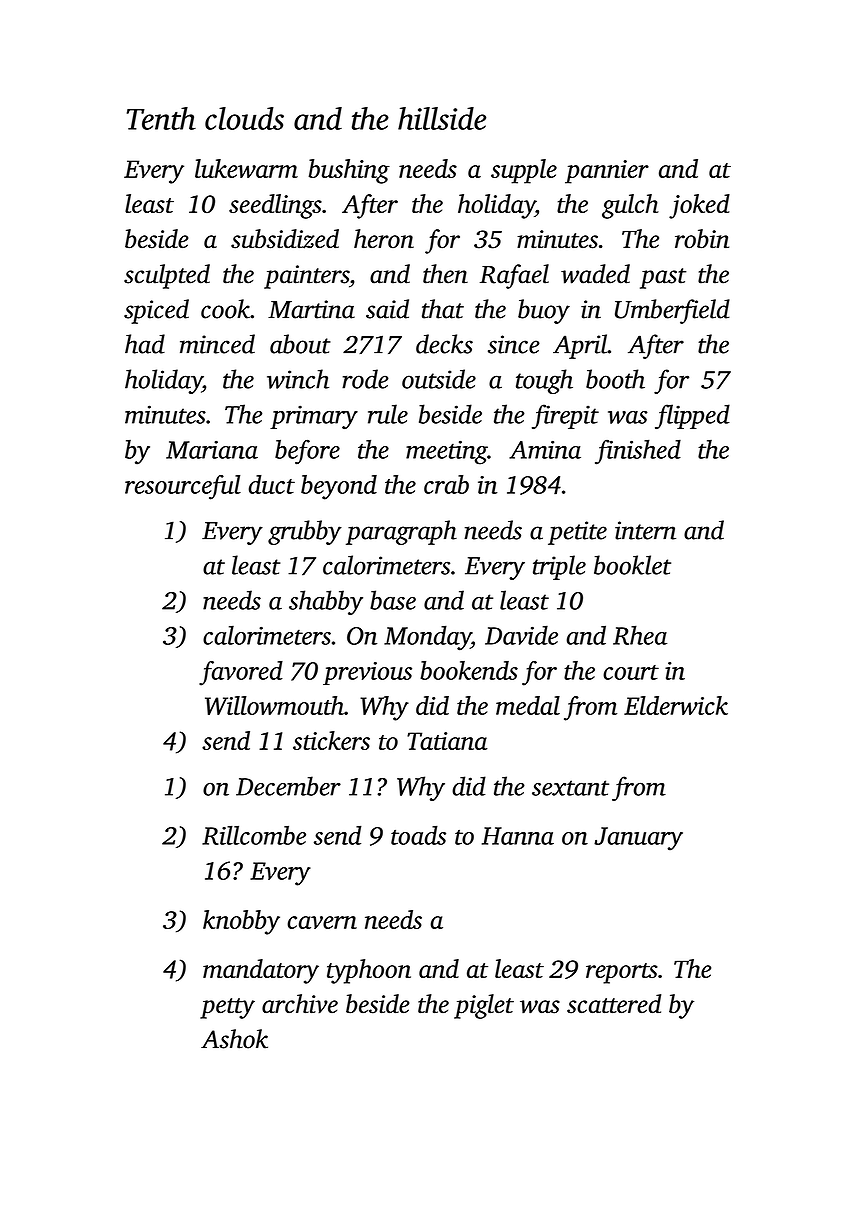 The width and height of the document is (854, 1211). What do you see at coordinates (702, 239) in the document?
I see `robin` at bounding box center [702, 239].
